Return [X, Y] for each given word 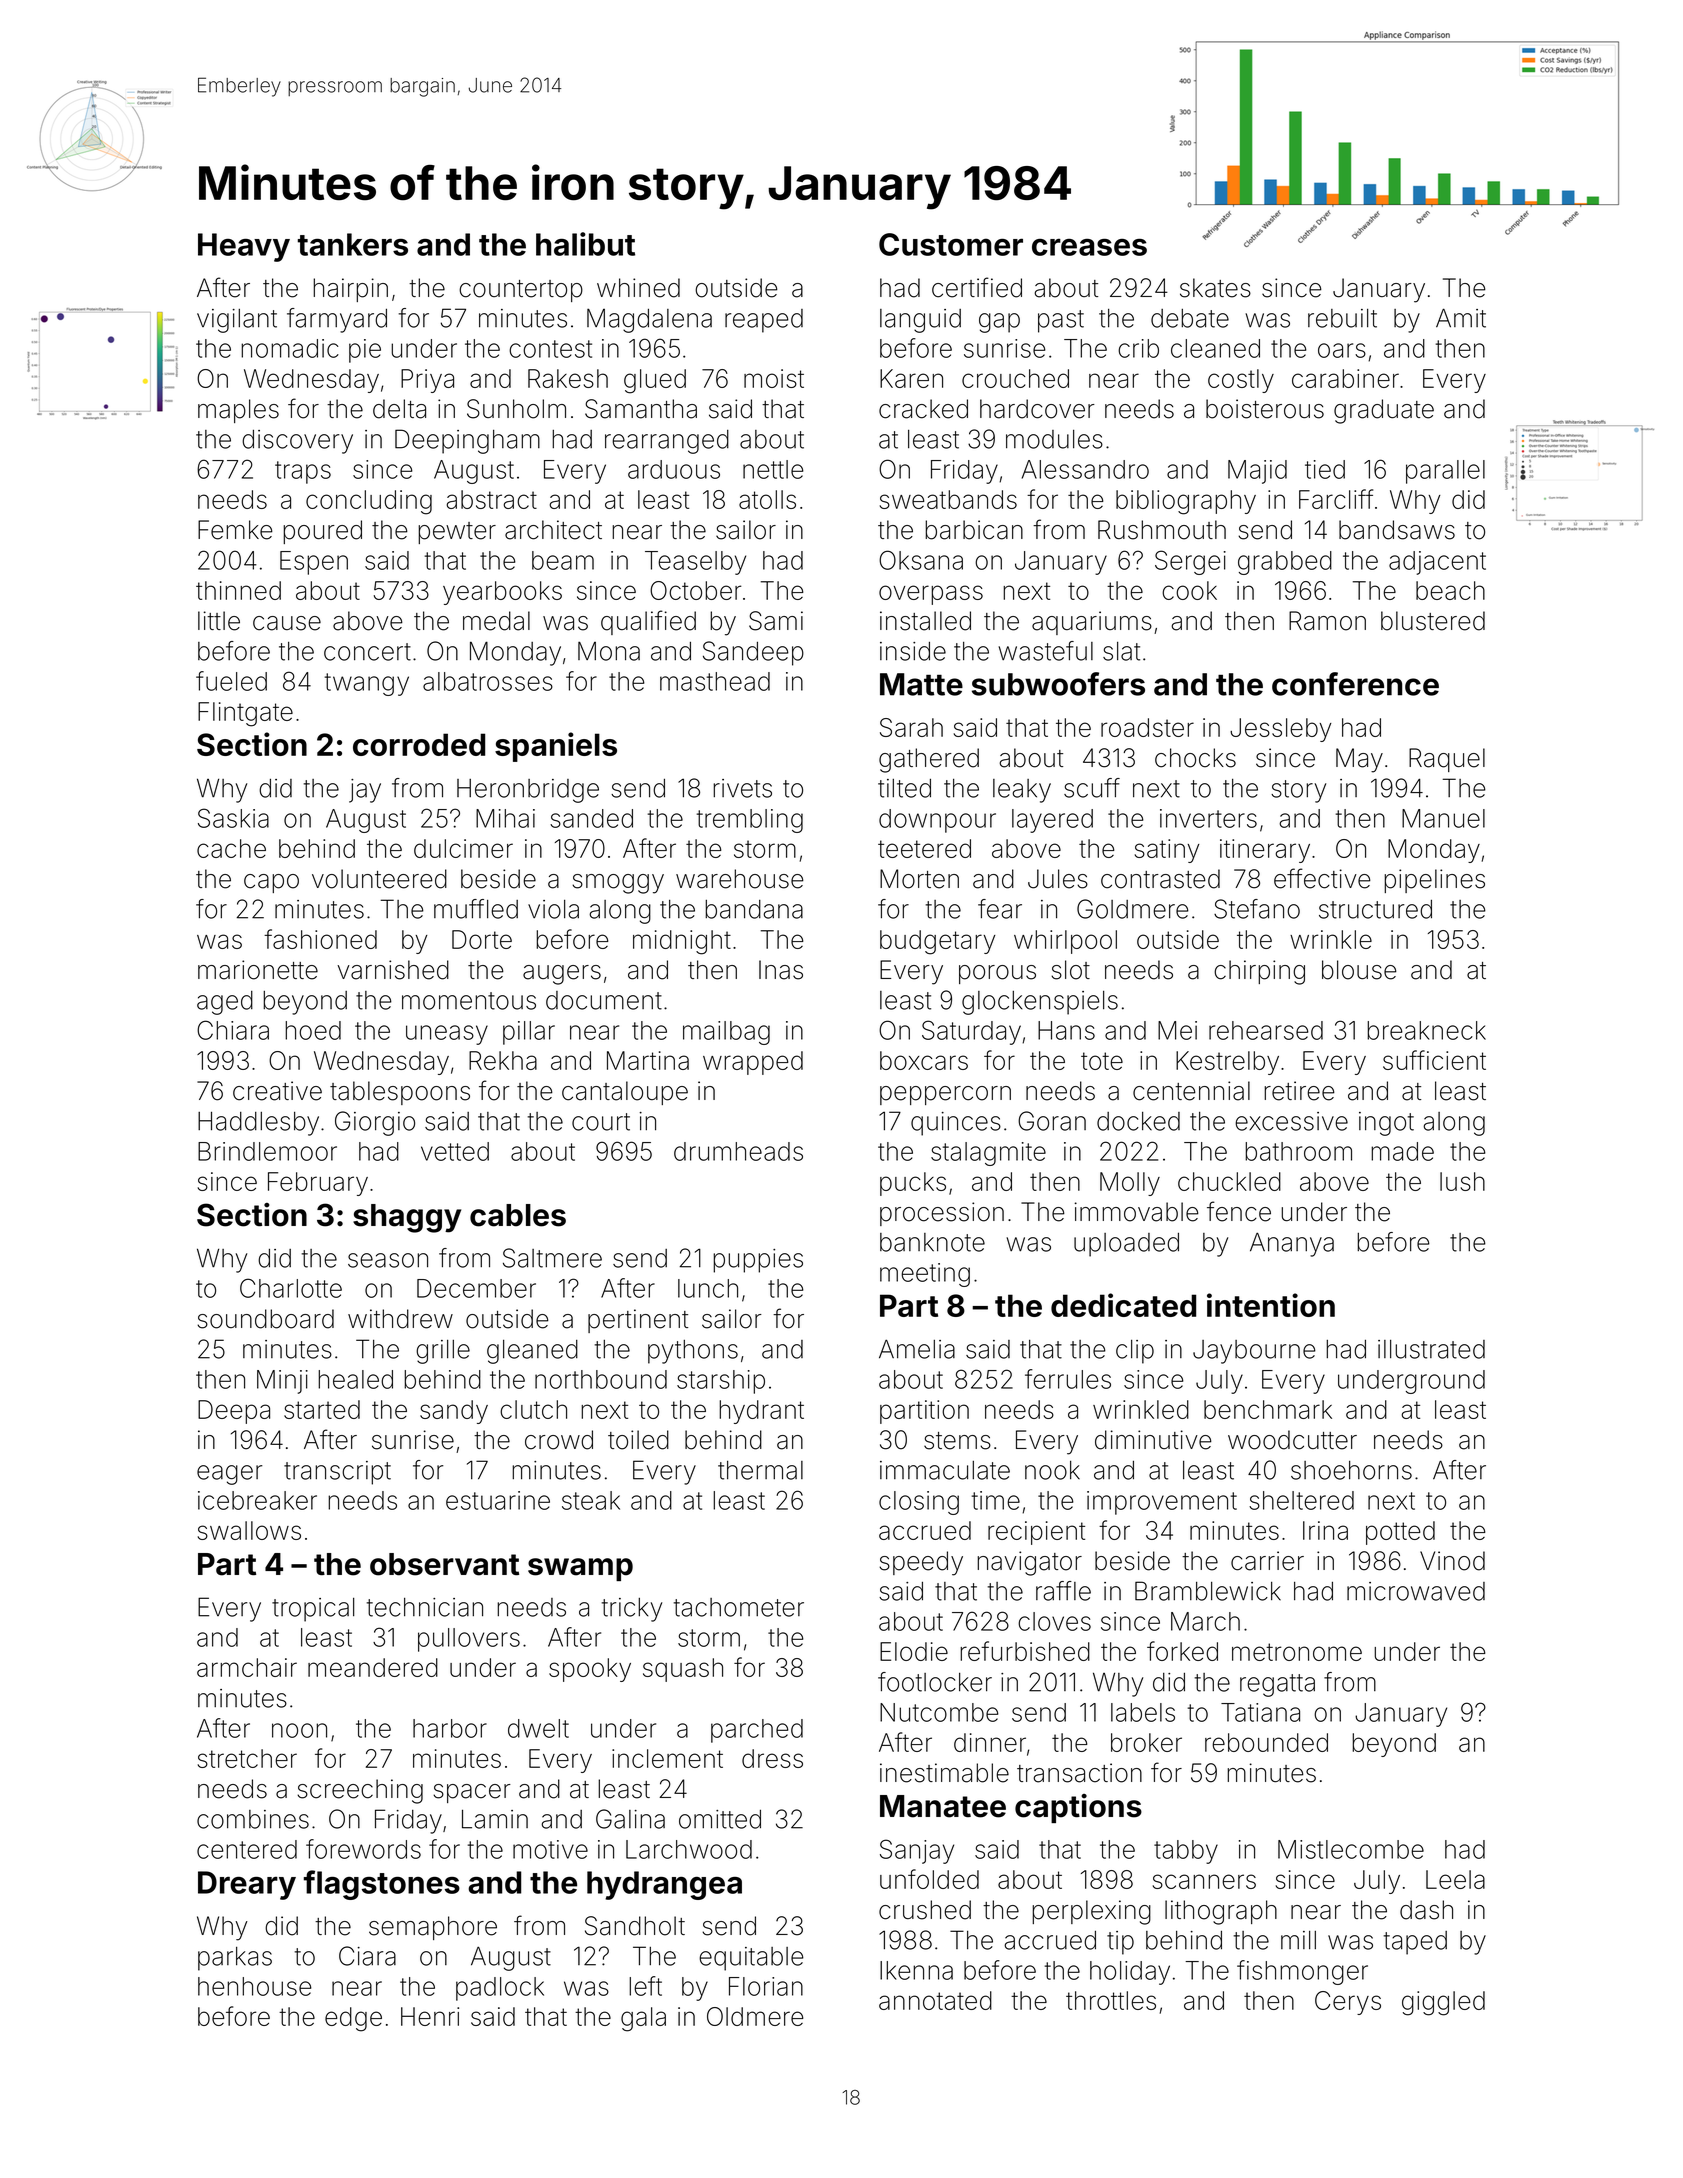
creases [1089, 247]
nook [1052, 1470]
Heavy [244, 247]
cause [287, 623]
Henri [430, 2016]
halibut [585, 244]
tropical [313, 1610]
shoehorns [1351, 1470]
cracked [923, 409]
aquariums [1092, 623]
